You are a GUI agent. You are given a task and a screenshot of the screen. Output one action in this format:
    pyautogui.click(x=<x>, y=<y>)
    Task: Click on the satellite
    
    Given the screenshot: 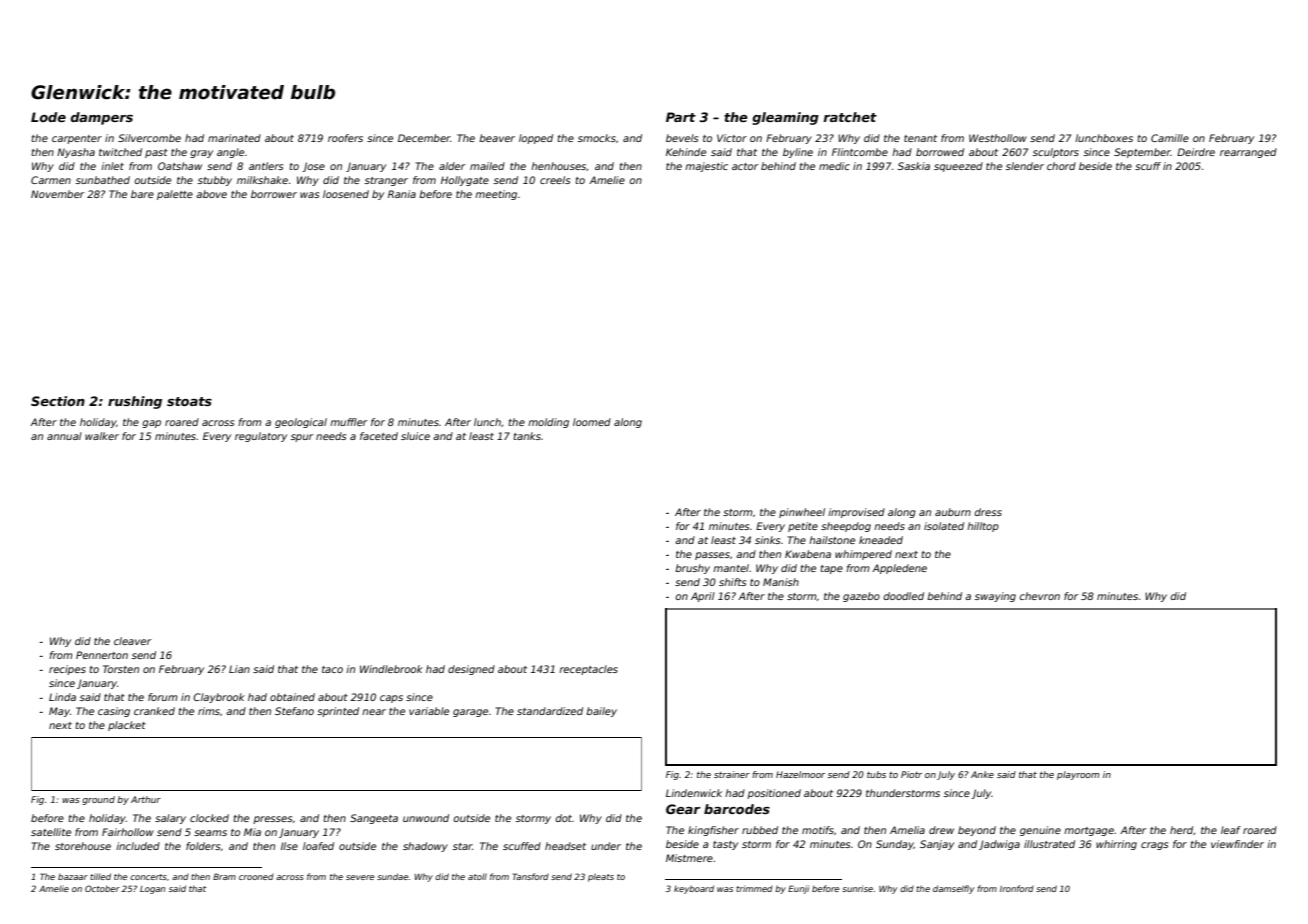 What is the action you would take?
    pyautogui.click(x=51, y=832)
